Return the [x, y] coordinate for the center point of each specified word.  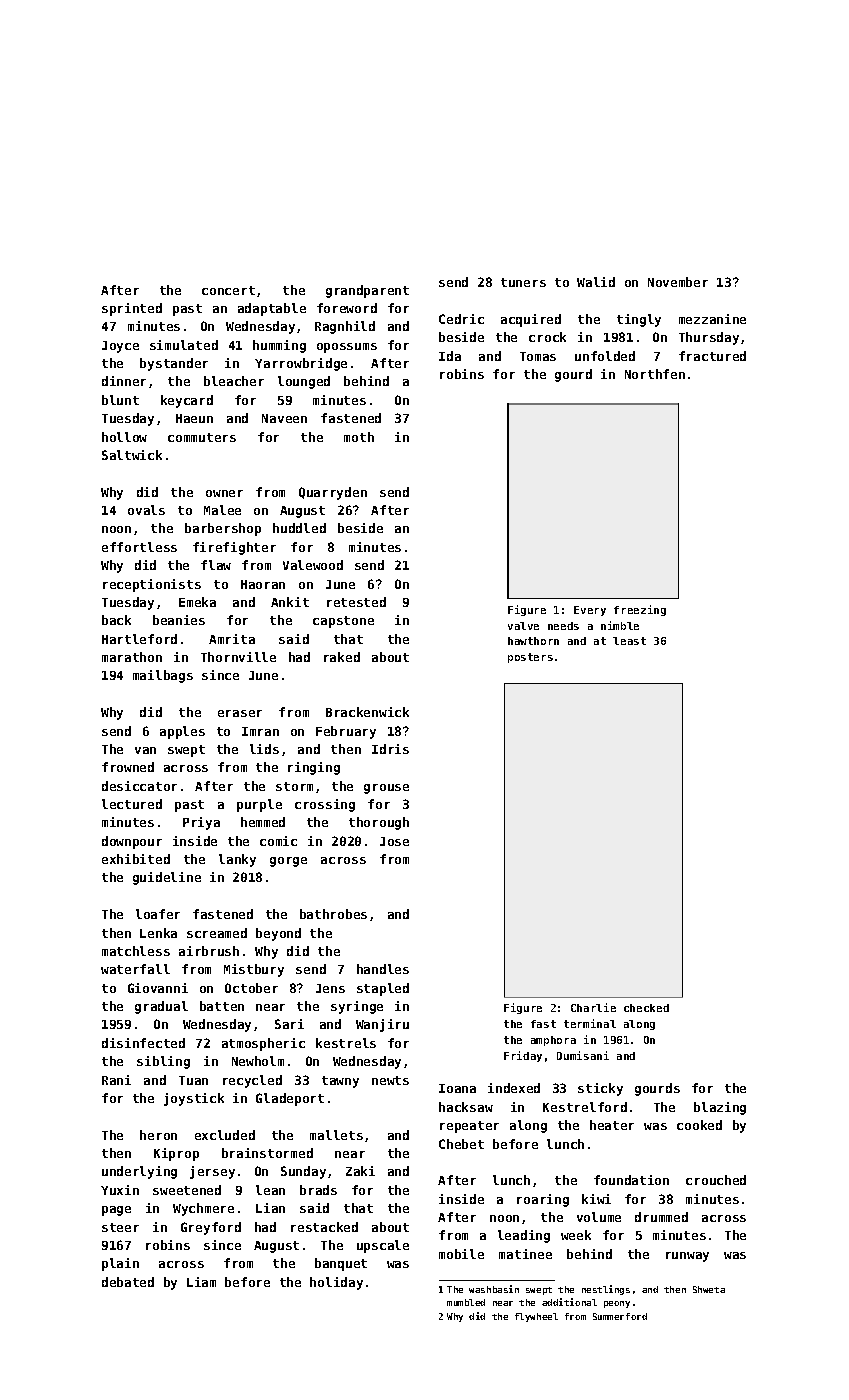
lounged [304, 382]
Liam [201, 1282]
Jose [394, 841]
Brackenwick [367, 712]
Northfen [655, 374]
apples [182, 732]
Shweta [709, 1289]
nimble [620, 625]
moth [359, 437]
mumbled [466, 1302]
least [629, 641]
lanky [237, 860]
